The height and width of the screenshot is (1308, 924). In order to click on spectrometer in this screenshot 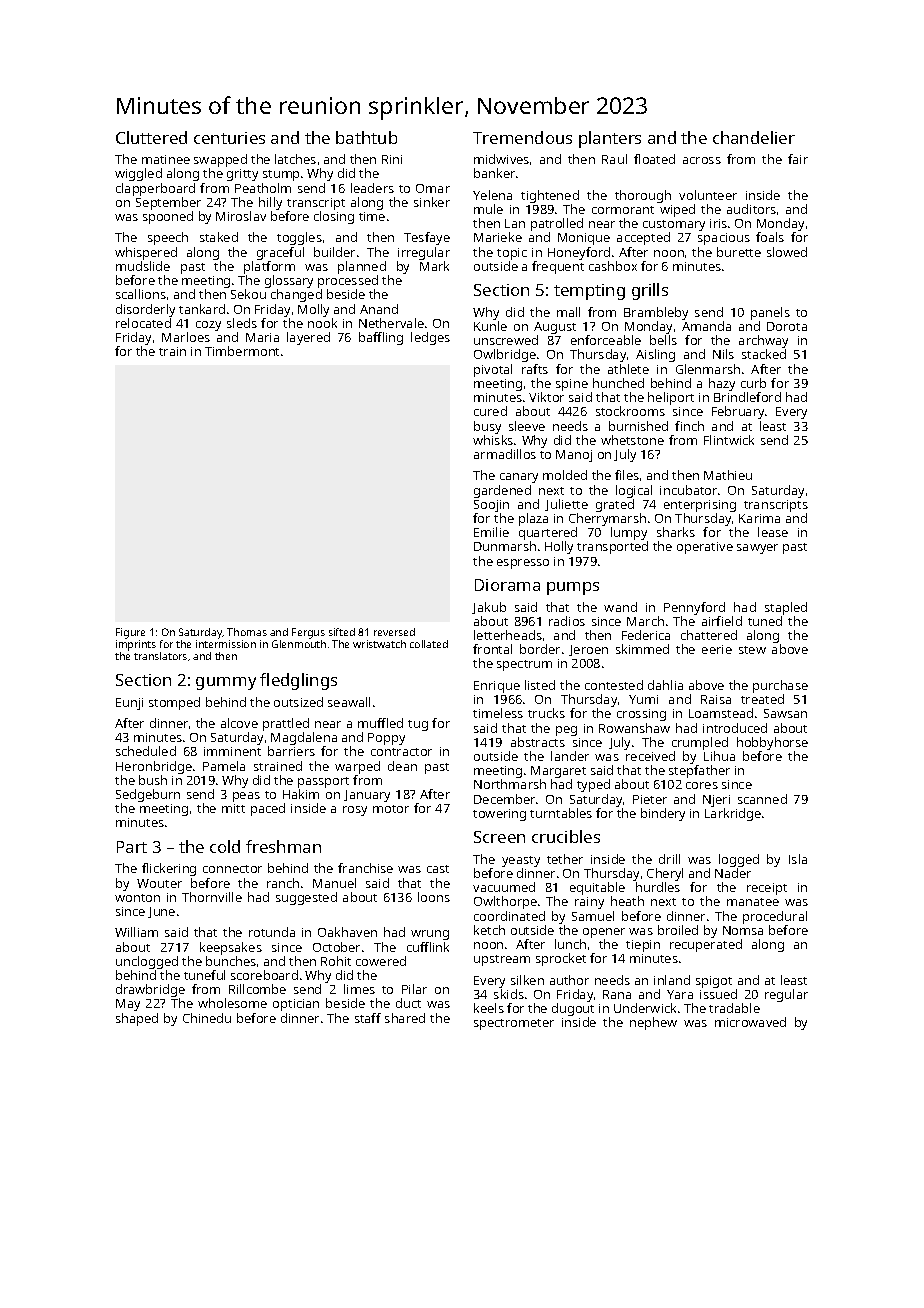, I will do `click(514, 1024)`.
